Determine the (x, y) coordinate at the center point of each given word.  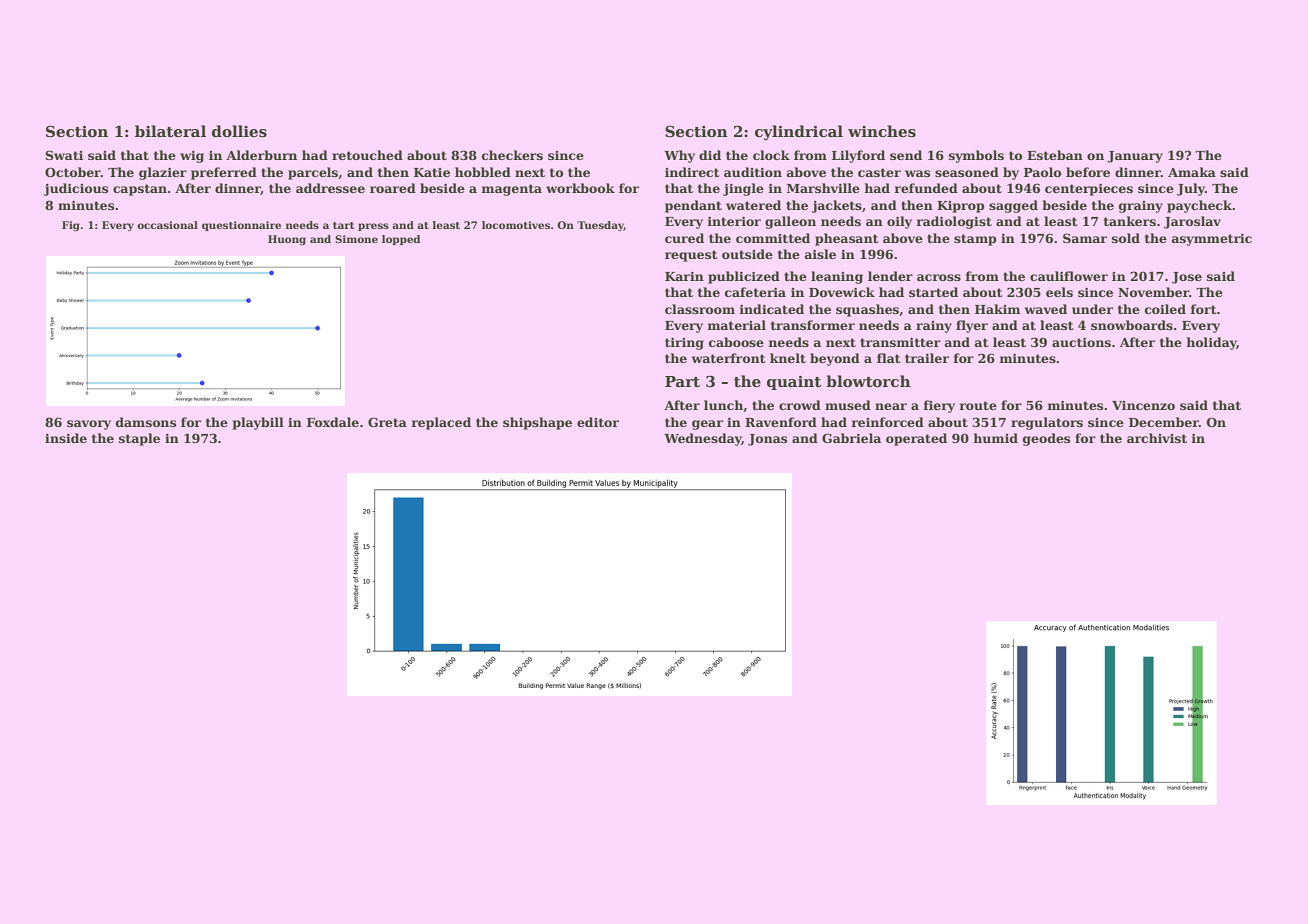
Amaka (1192, 172)
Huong (287, 240)
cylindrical (799, 133)
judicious (76, 189)
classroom (700, 309)
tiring (684, 344)
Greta (387, 422)
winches (882, 131)
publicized (744, 277)
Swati (64, 155)
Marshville (823, 188)
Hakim (997, 309)
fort (1203, 309)
